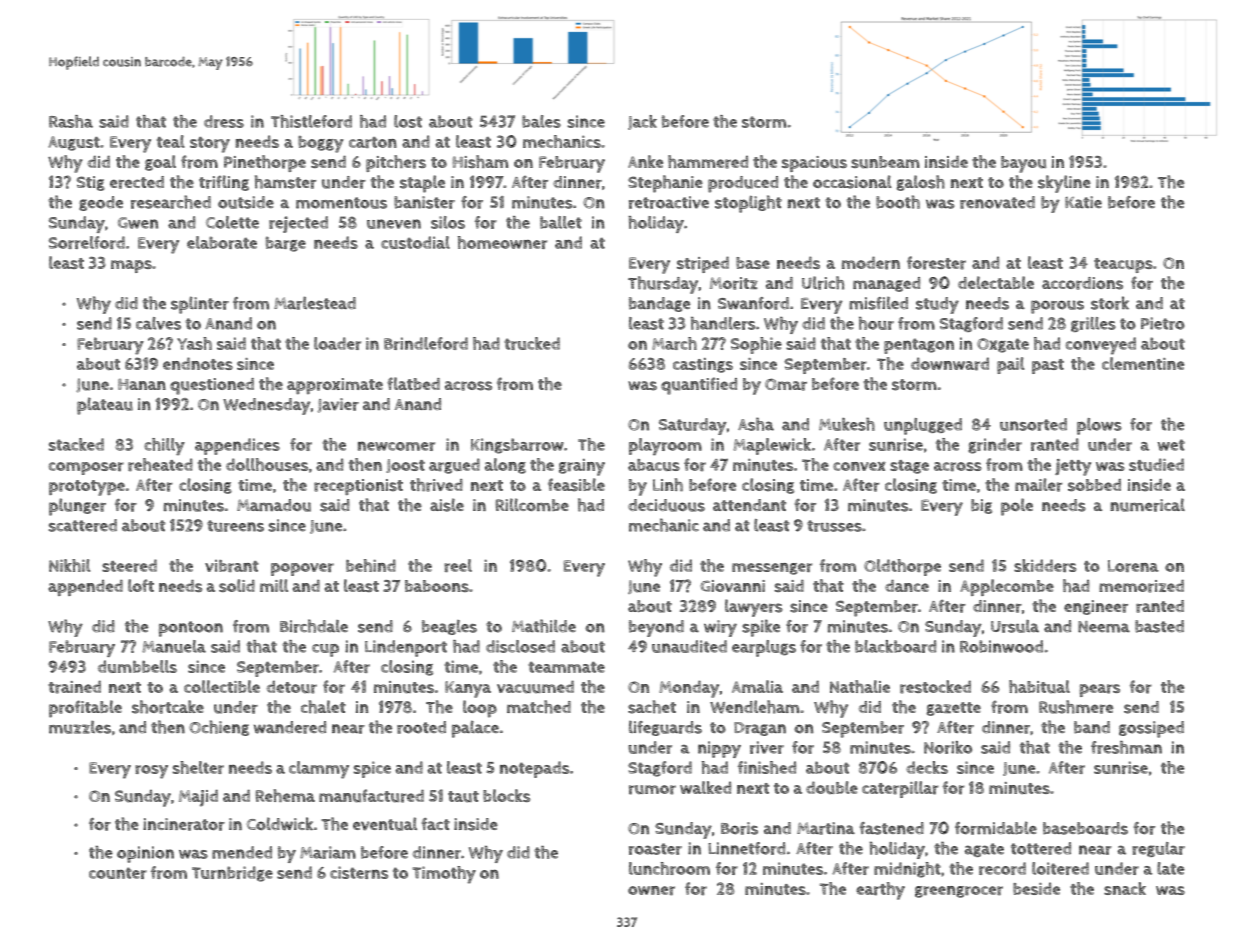 This screenshot has width=1233, height=952. Describe the element at coordinates (142, 384) in the screenshot. I see `Hanan` at that location.
